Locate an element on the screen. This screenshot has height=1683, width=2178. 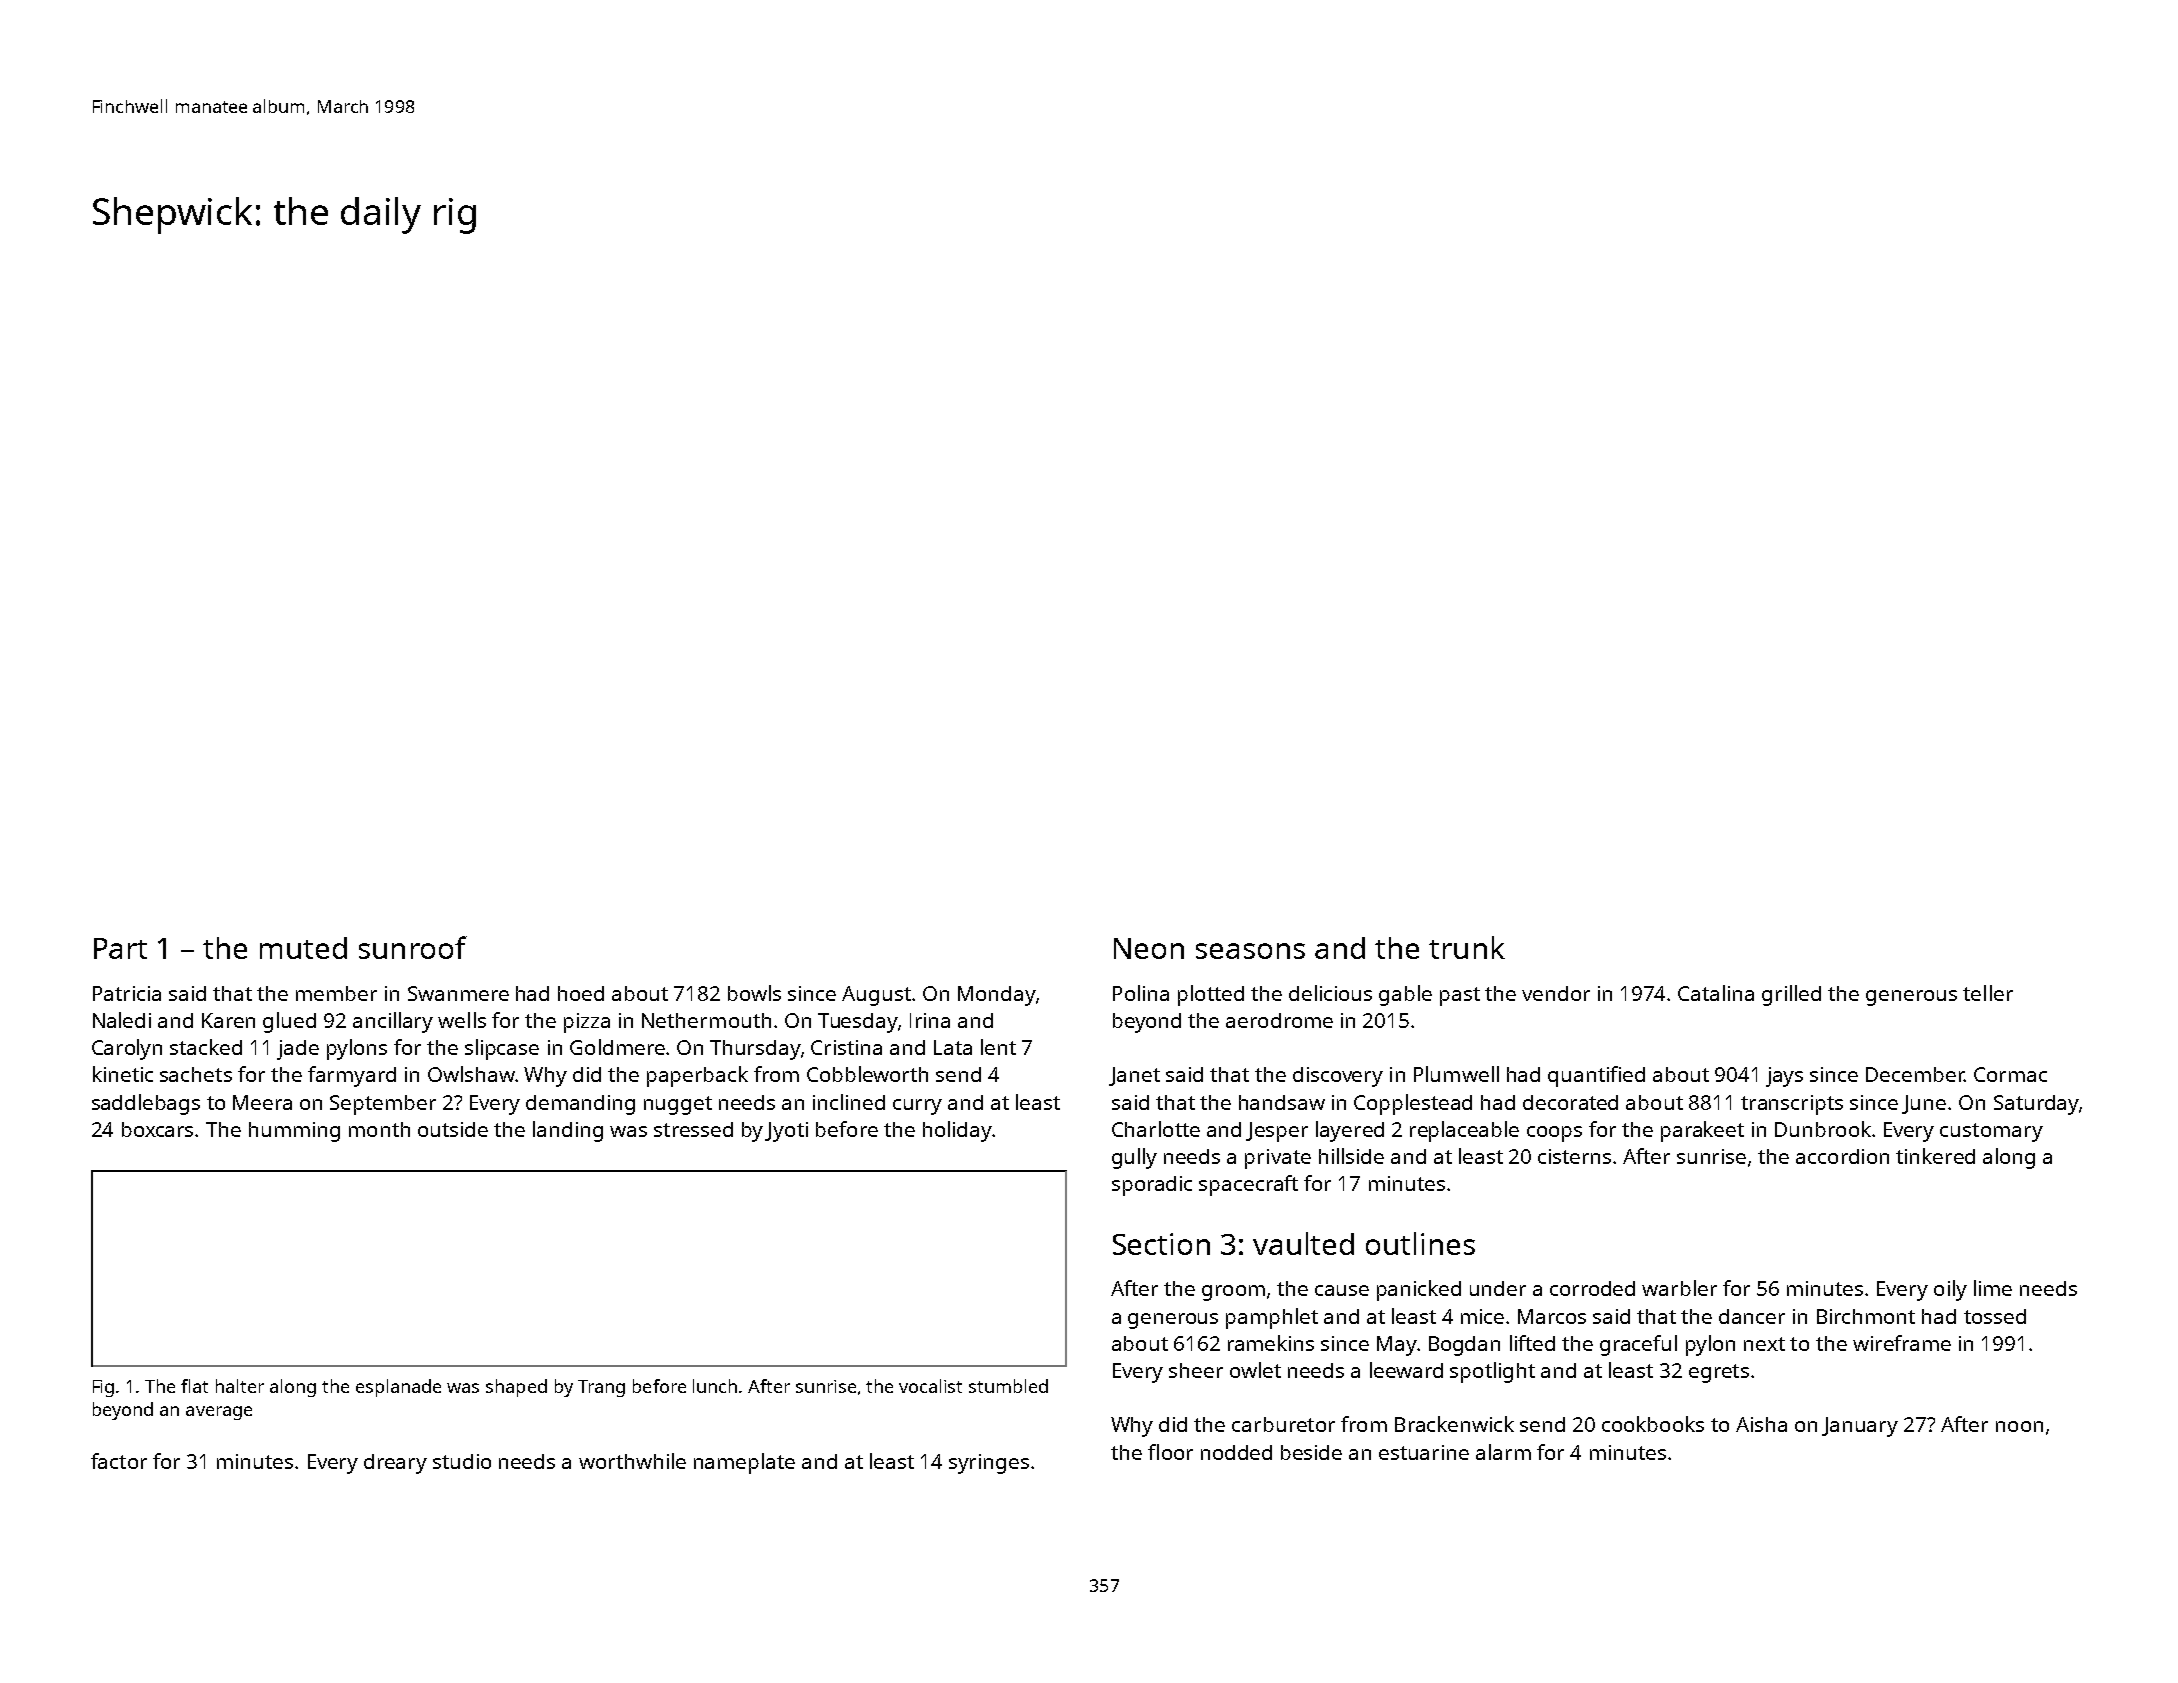
January is located at coordinates (1860, 1427).
